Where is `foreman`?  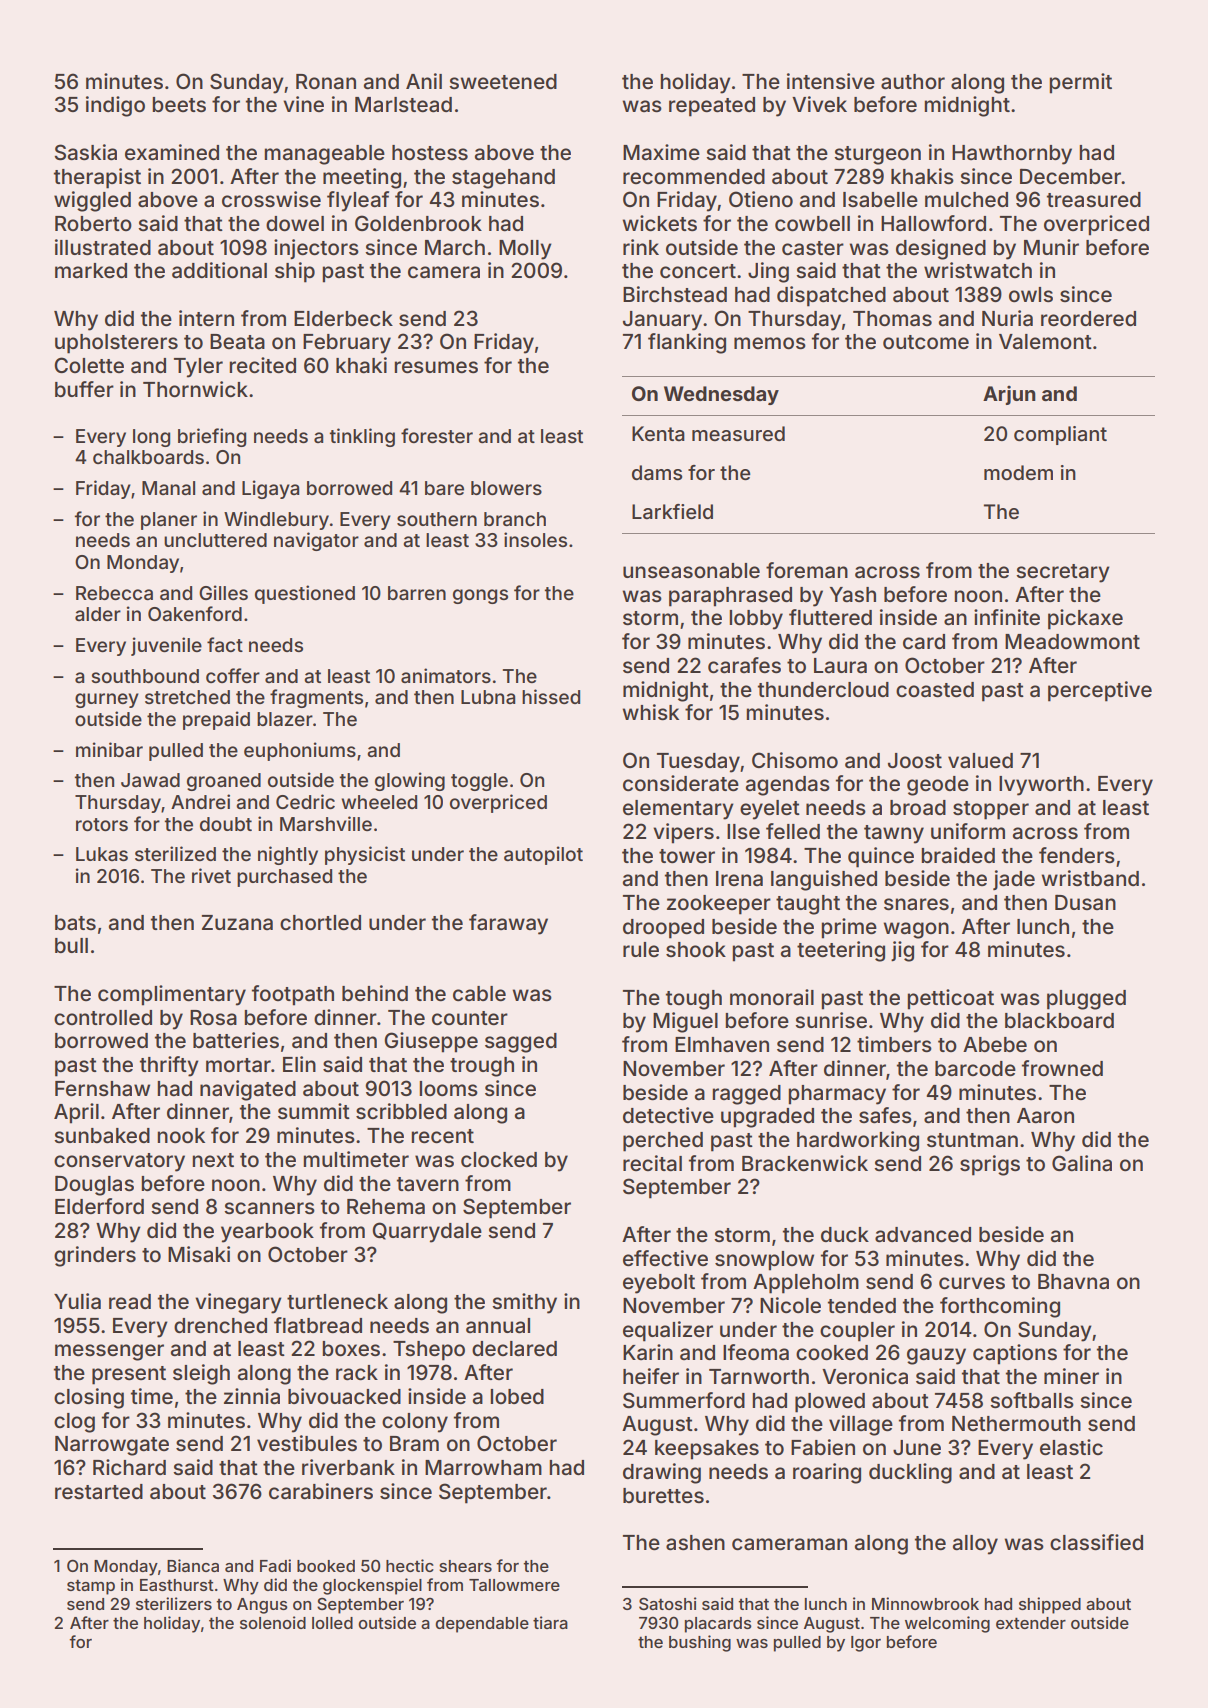
foreman is located at coordinates (807, 570).
